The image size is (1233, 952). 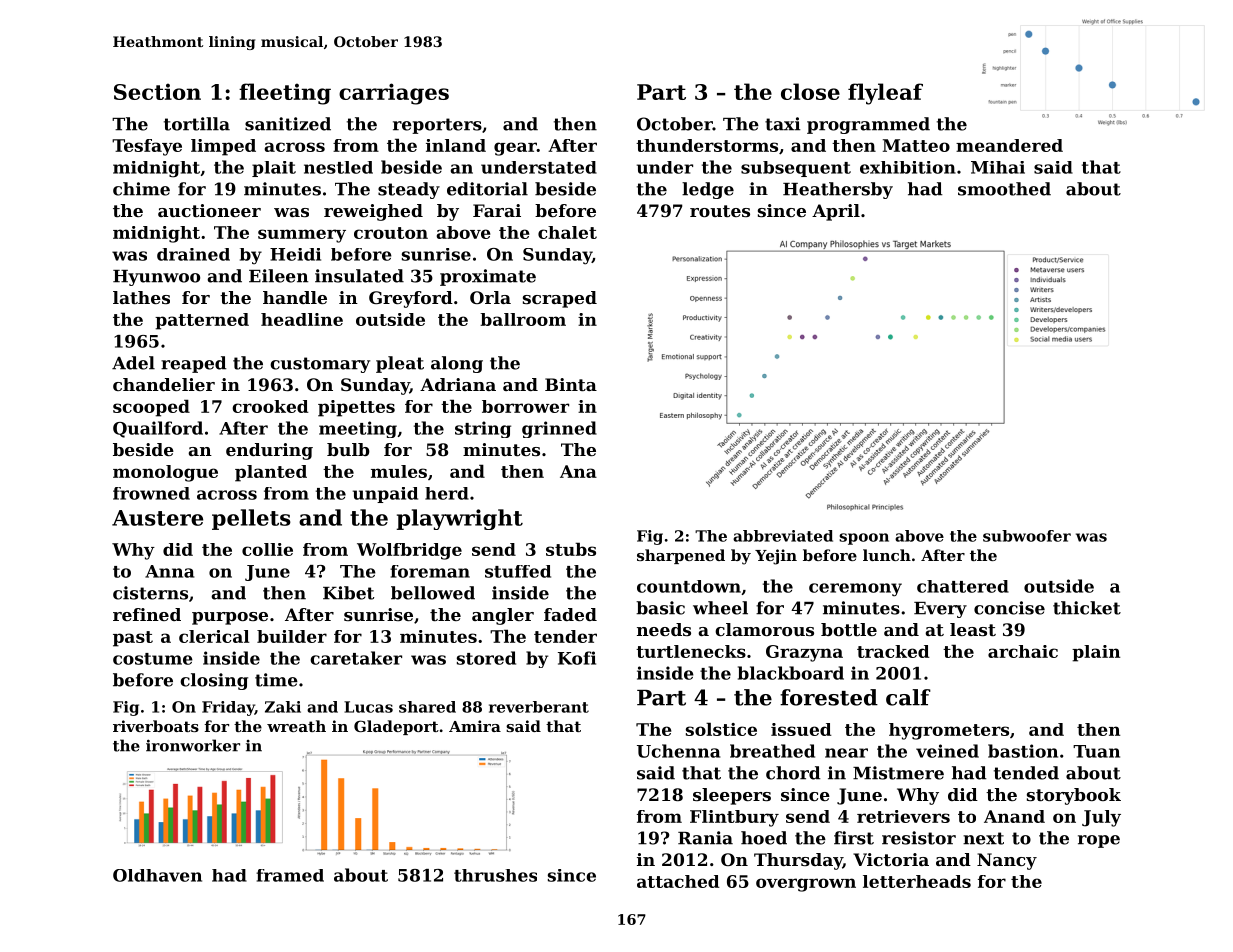 What do you see at coordinates (1009, 145) in the screenshot?
I see `meandered` at bounding box center [1009, 145].
